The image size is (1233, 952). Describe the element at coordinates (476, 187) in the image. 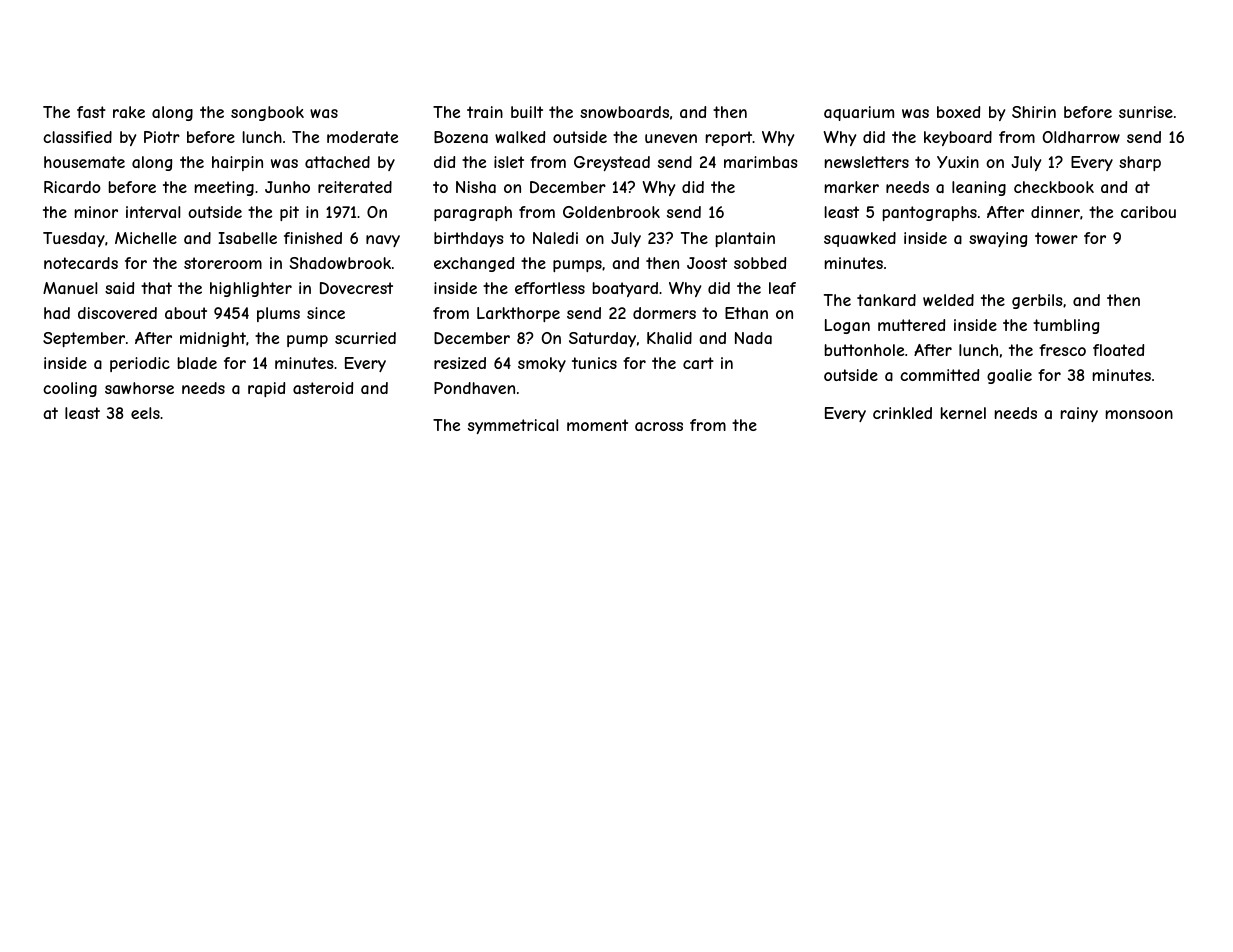

I see `Nisha` at that location.
